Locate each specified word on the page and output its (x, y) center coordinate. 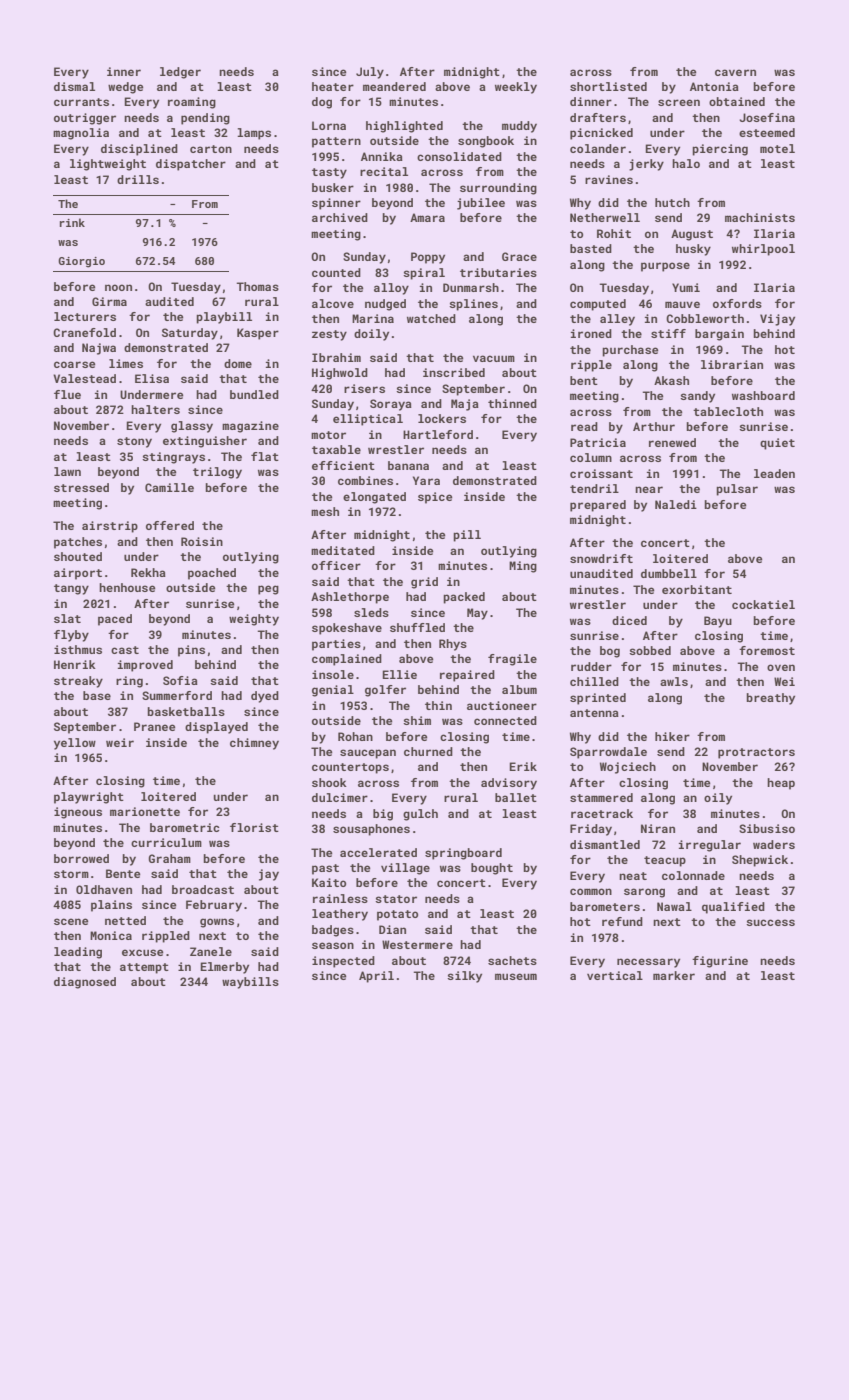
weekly (516, 88)
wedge (126, 88)
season (333, 945)
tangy (71, 589)
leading (78, 953)
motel (777, 148)
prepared (598, 506)
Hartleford (438, 434)
